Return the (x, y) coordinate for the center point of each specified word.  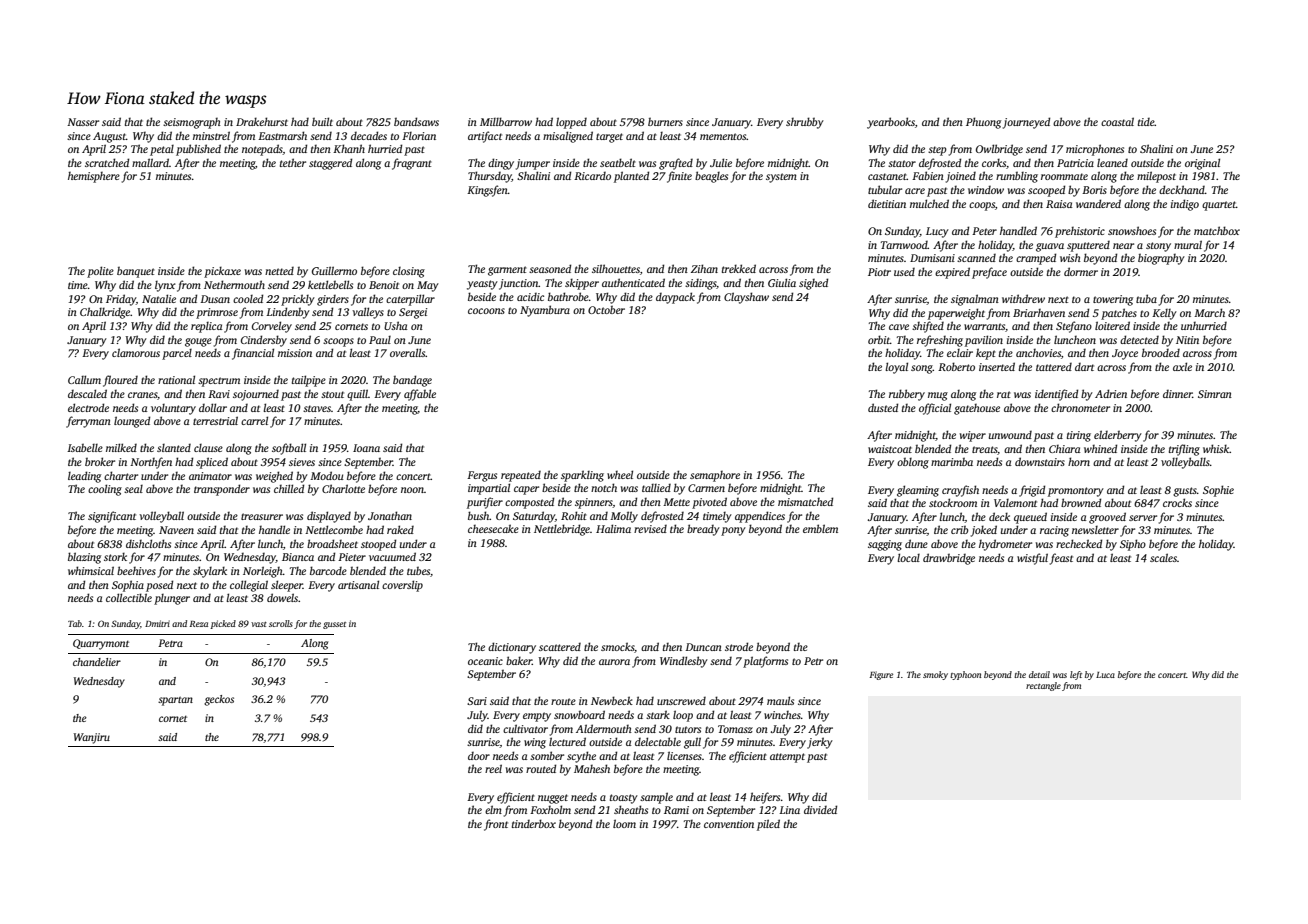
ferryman (88, 422)
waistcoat (890, 449)
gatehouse (977, 409)
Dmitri (157, 623)
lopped (571, 123)
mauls (780, 700)
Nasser (83, 122)
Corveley (272, 327)
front (496, 825)
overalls (408, 352)
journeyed (1026, 123)
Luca (1105, 675)
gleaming (918, 491)
